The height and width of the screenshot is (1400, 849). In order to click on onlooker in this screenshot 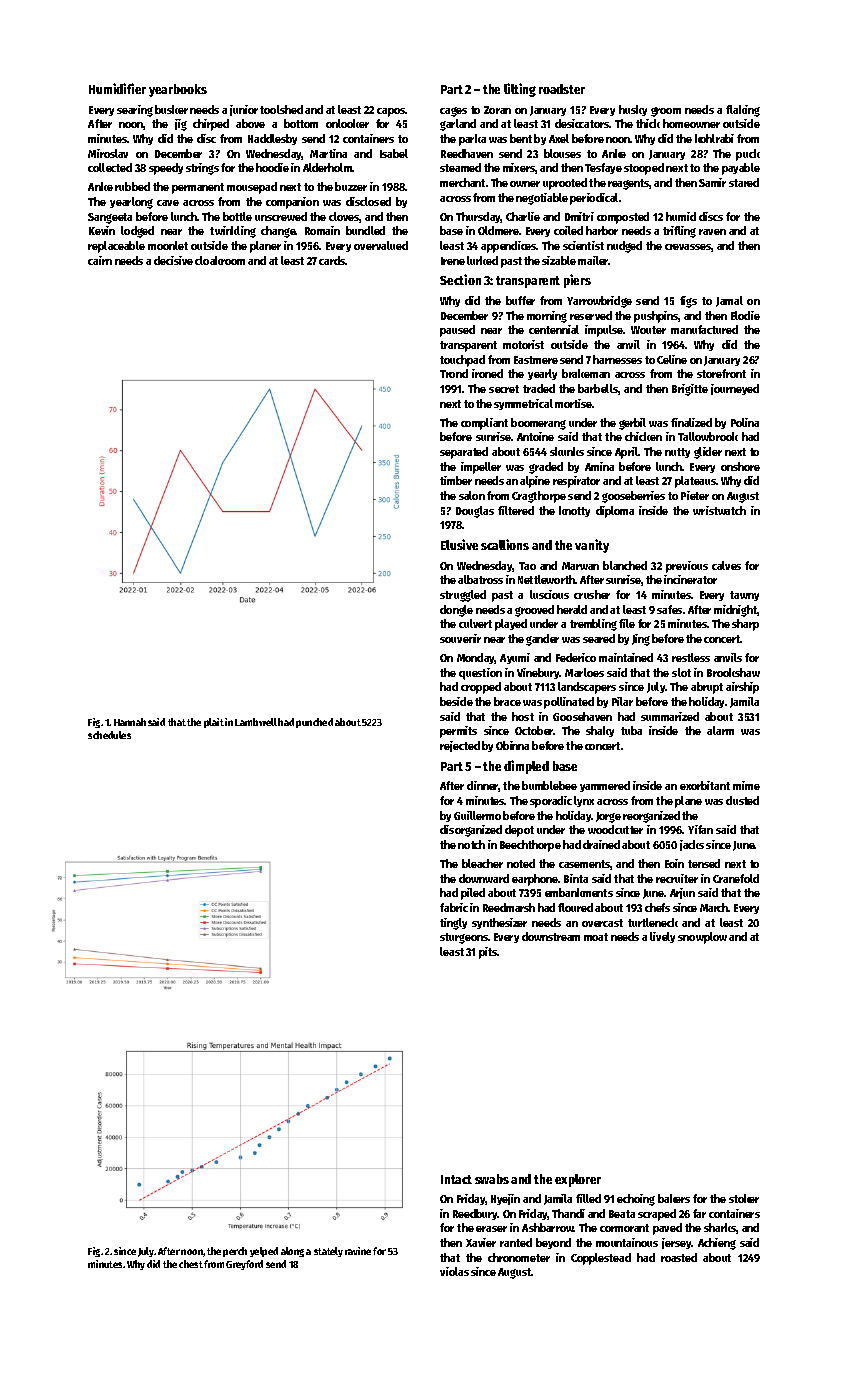, I will do `click(347, 123)`.
